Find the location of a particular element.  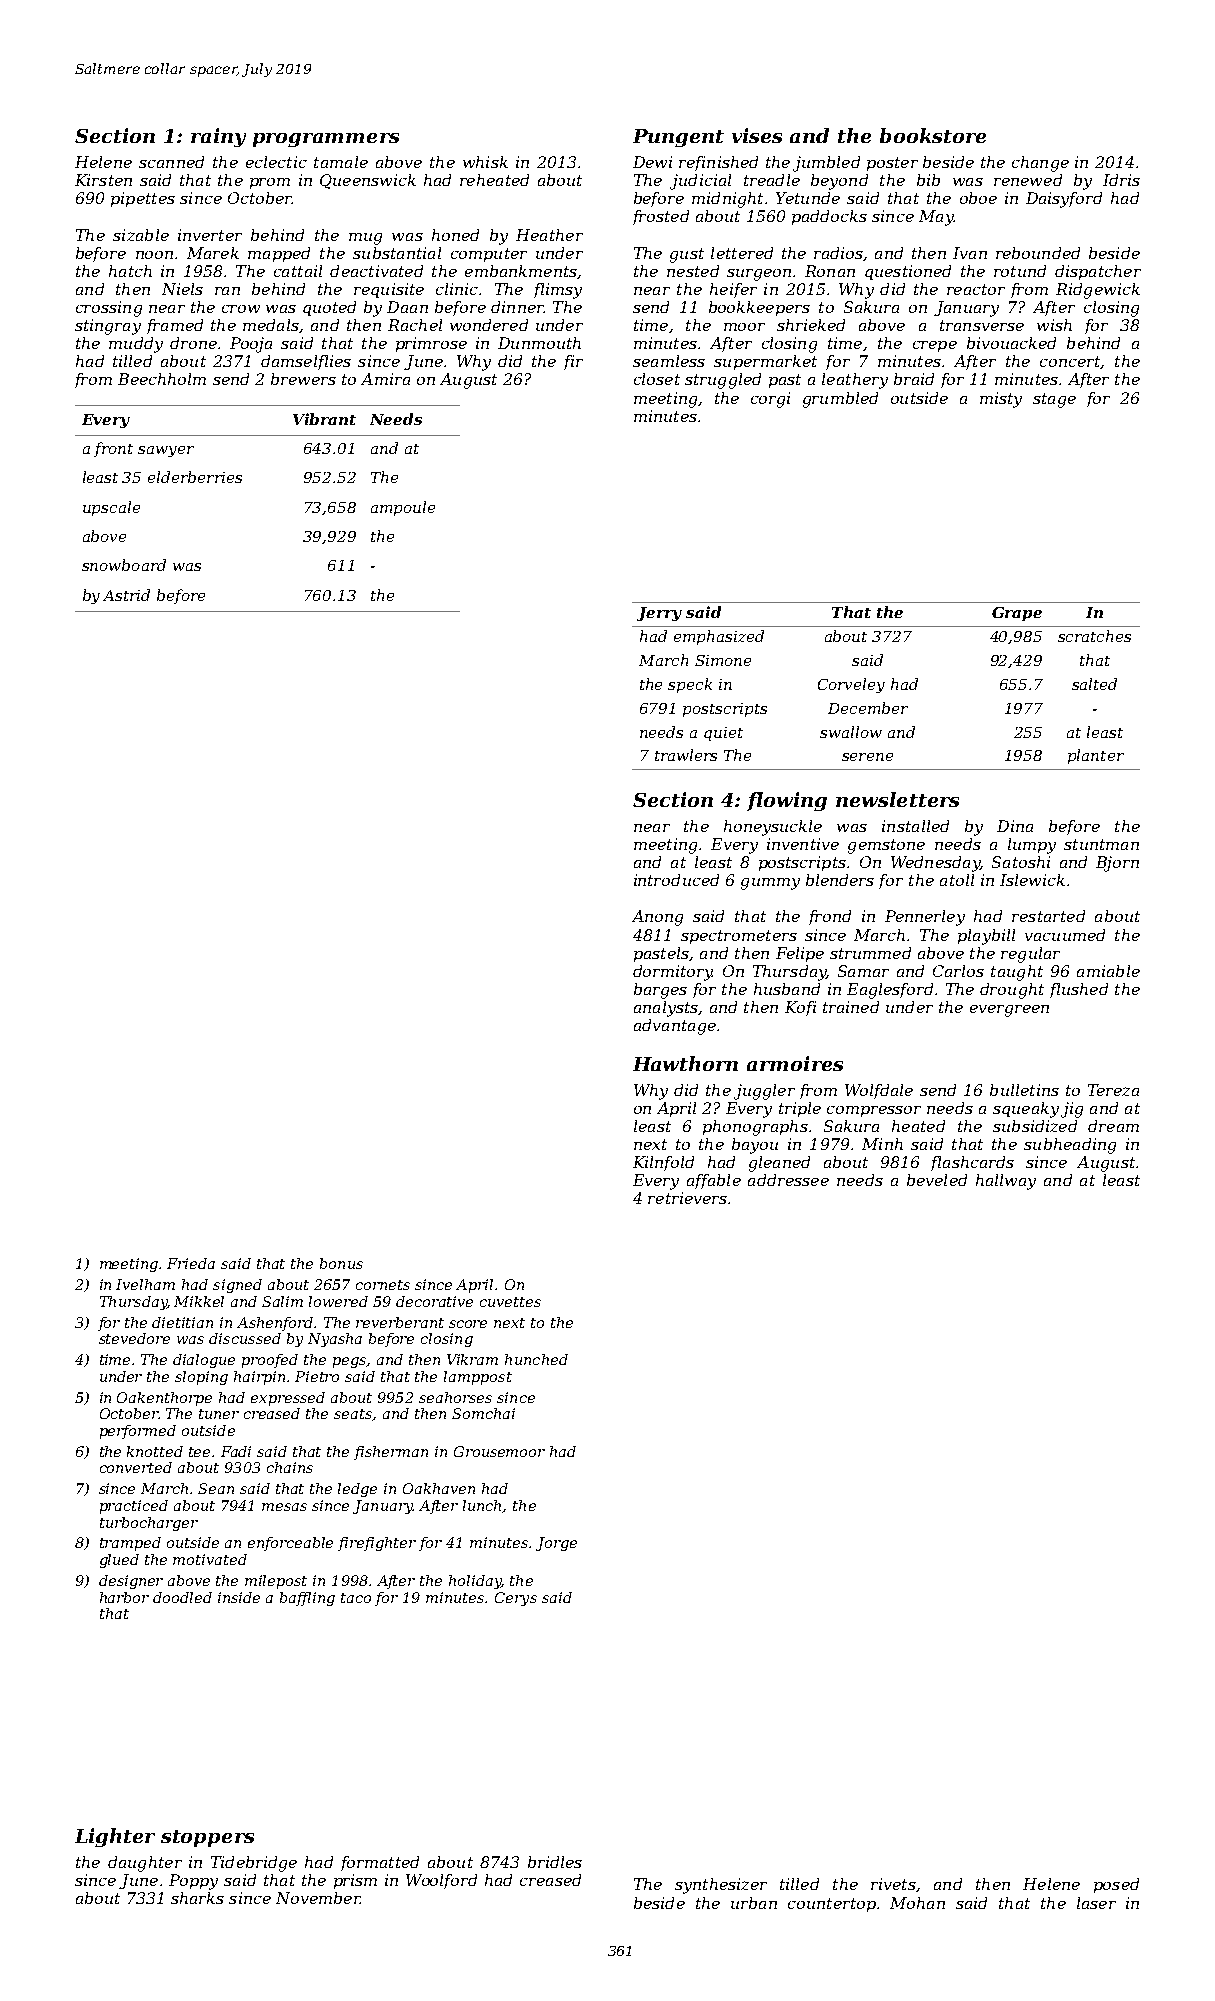

Frieda is located at coordinates (191, 1263).
